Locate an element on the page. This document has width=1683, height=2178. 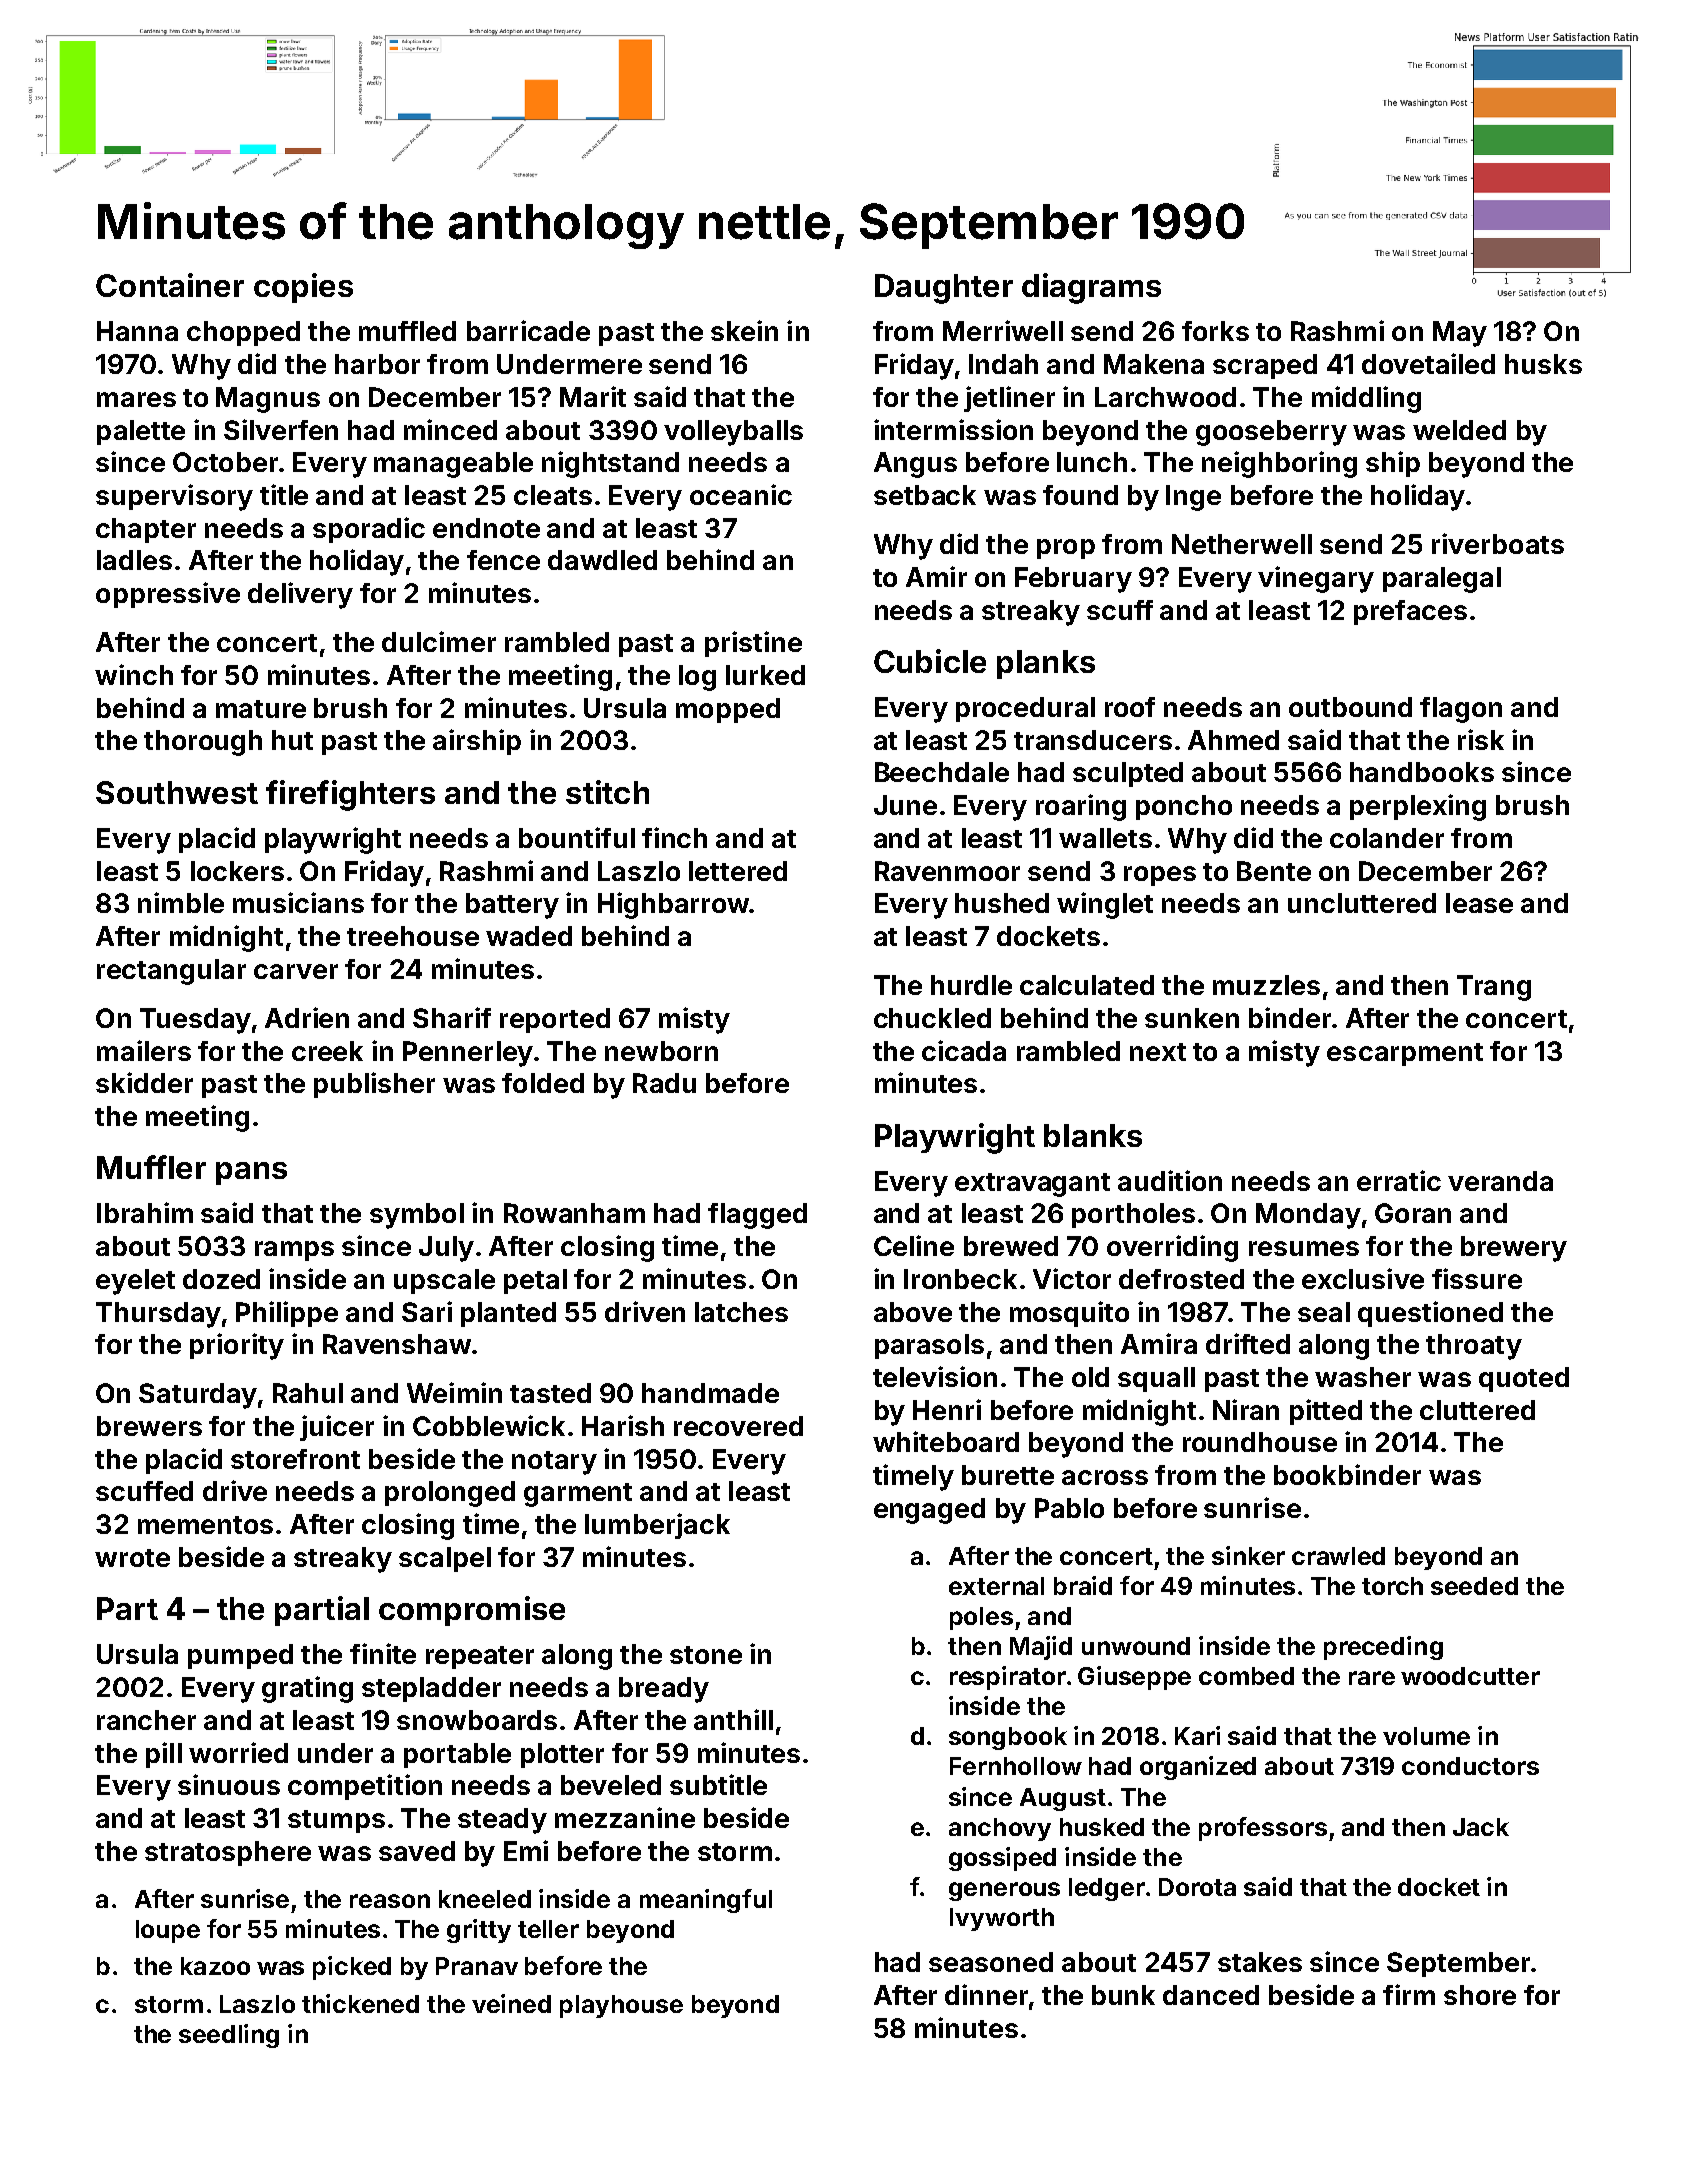
hurdle is located at coordinates (971, 985).
